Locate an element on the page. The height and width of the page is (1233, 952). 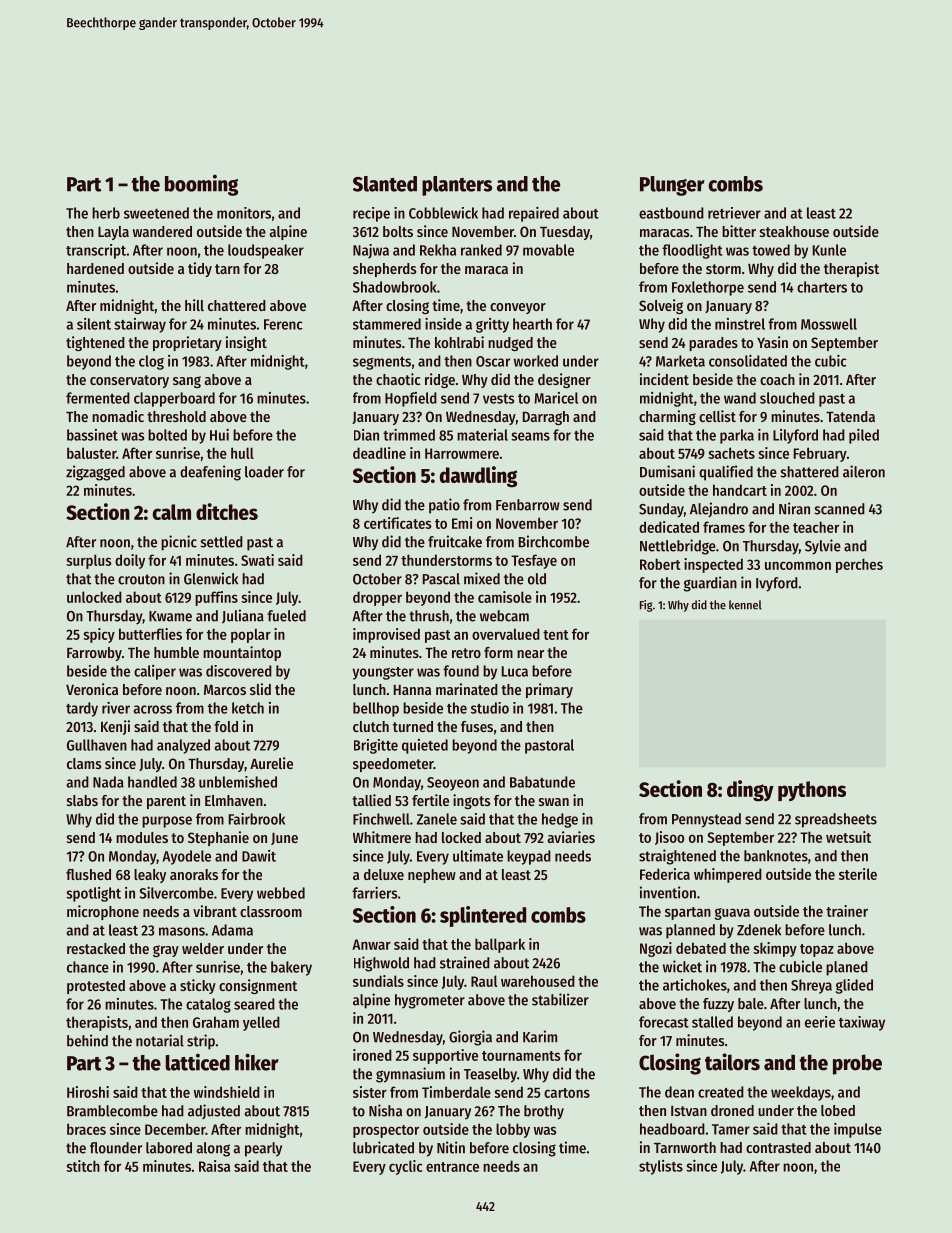
baluster is located at coordinates (91, 453).
